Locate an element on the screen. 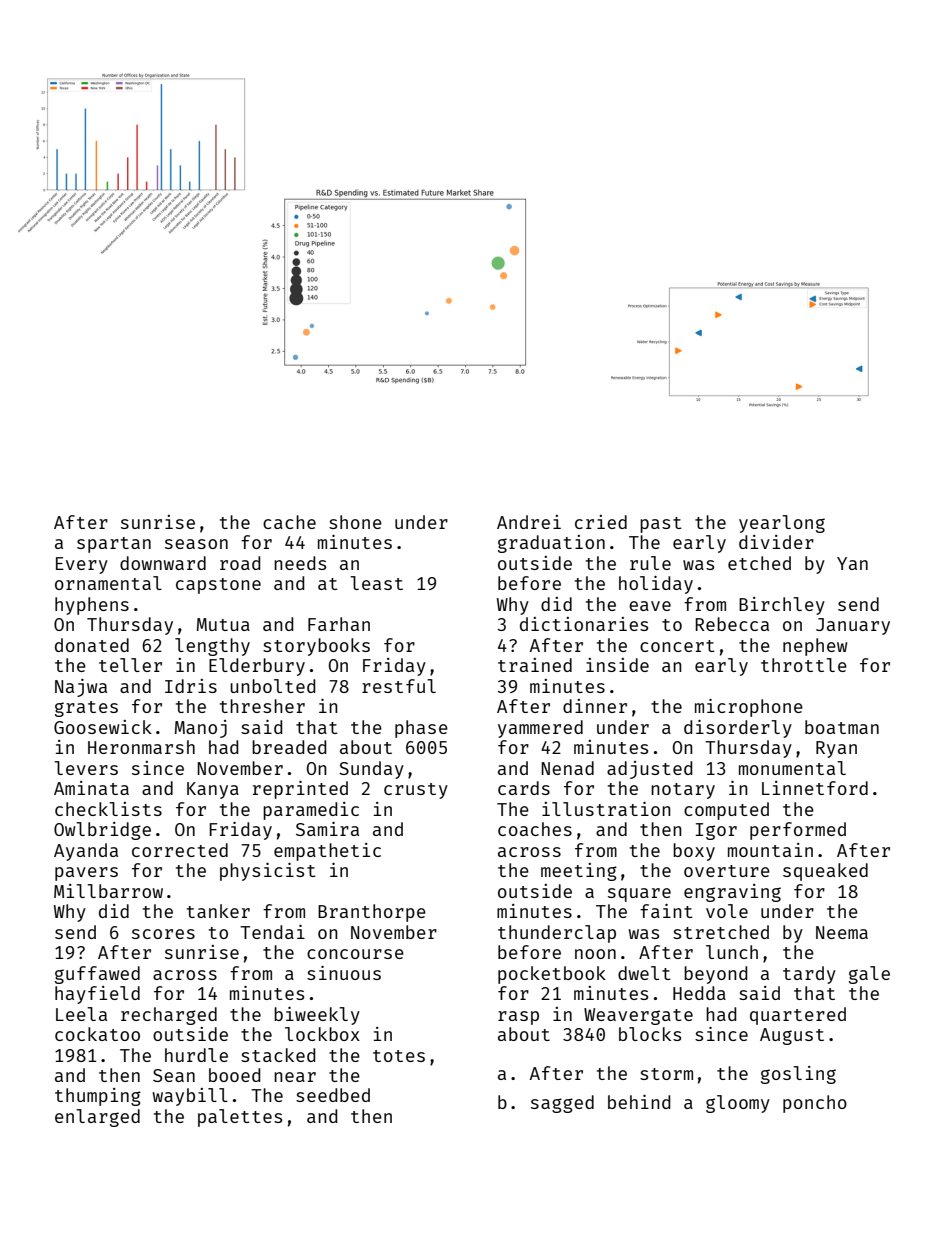  poncho is located at coordinates (815, 1104).
